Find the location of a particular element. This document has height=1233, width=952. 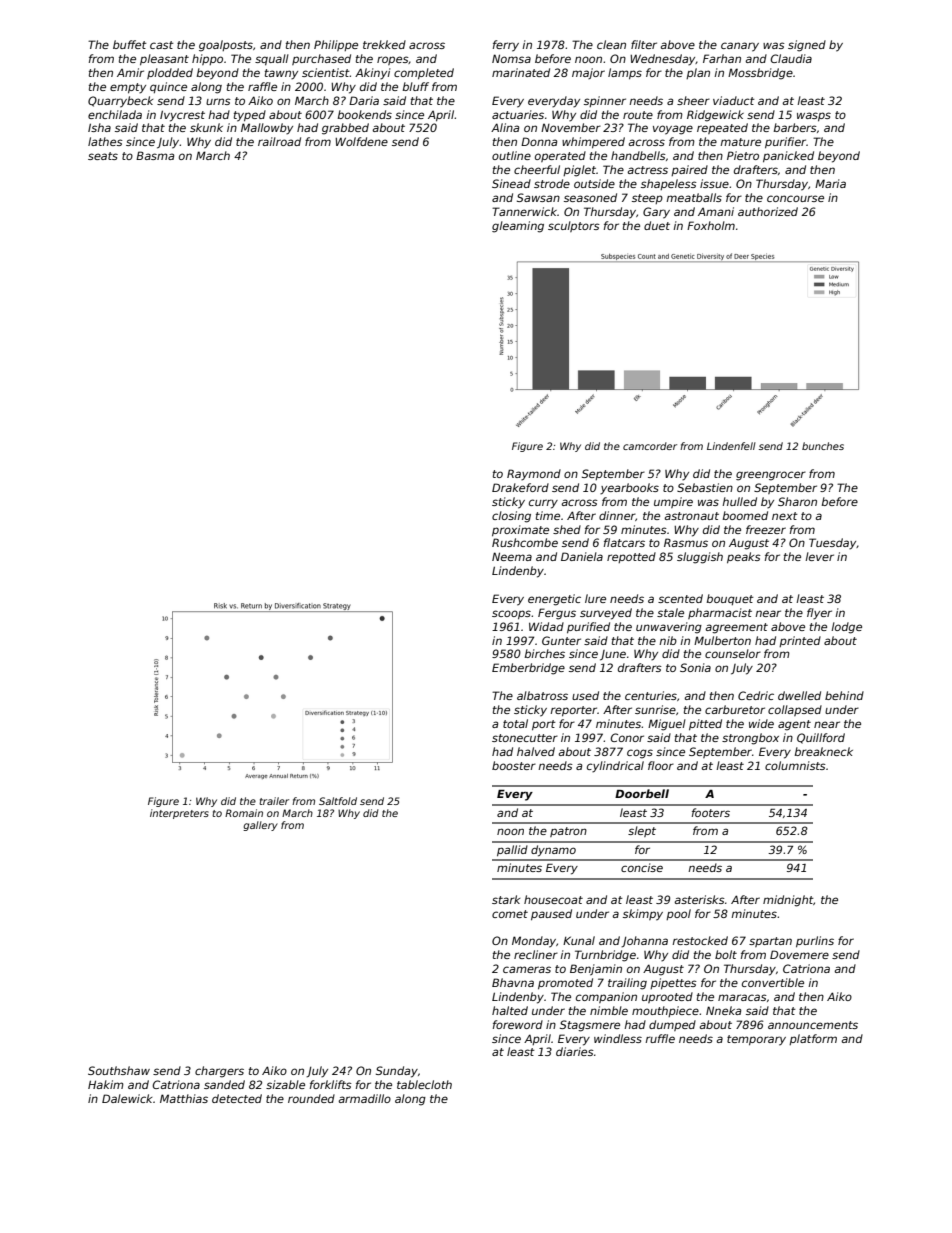

bouquet is located at coordinates (730, 599).
